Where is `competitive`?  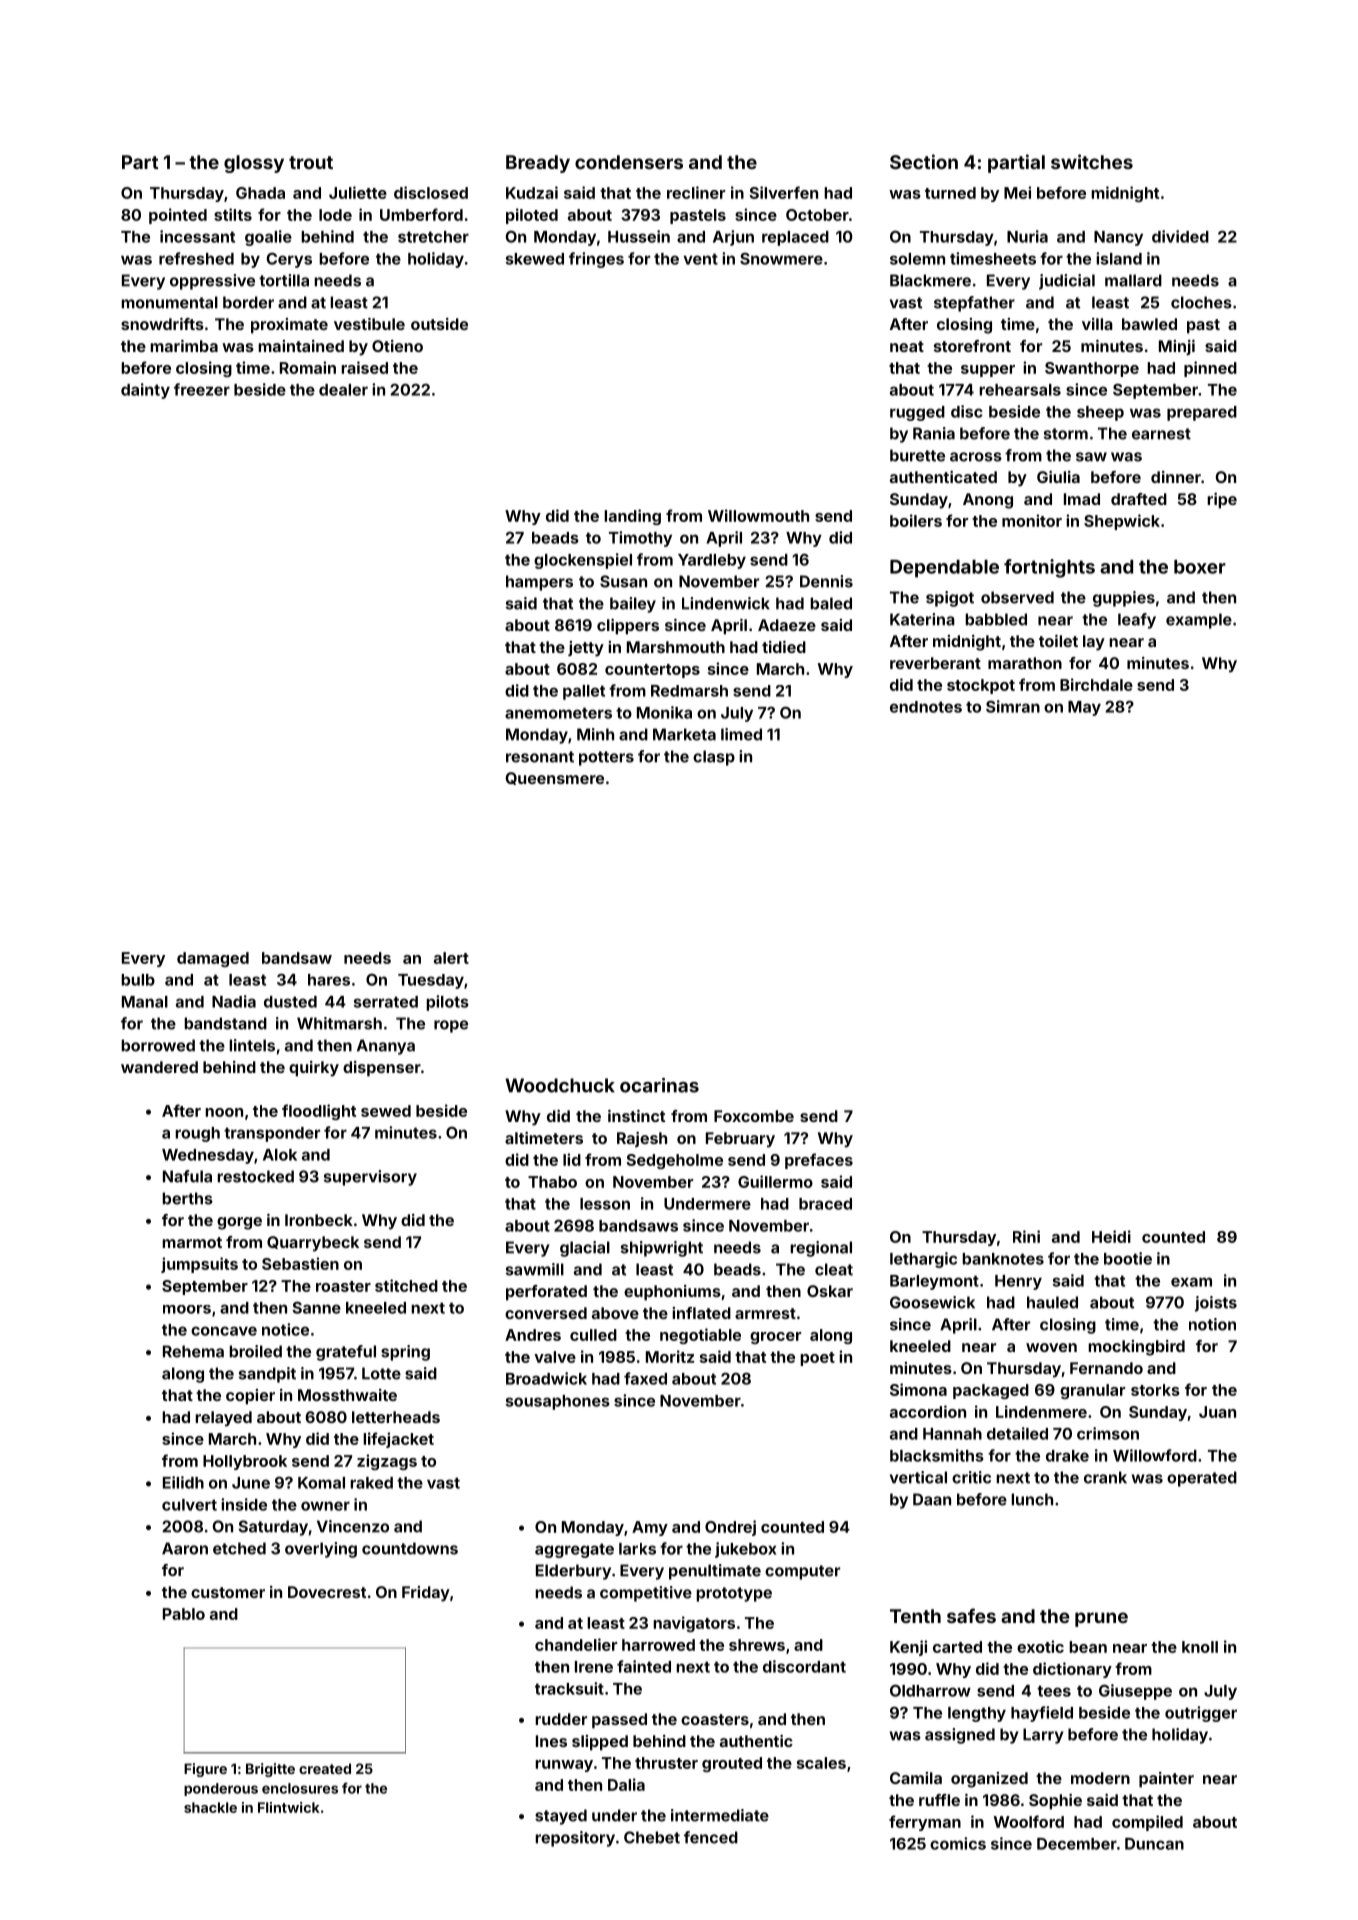 competitive is located at coordinates (646, 1594).
